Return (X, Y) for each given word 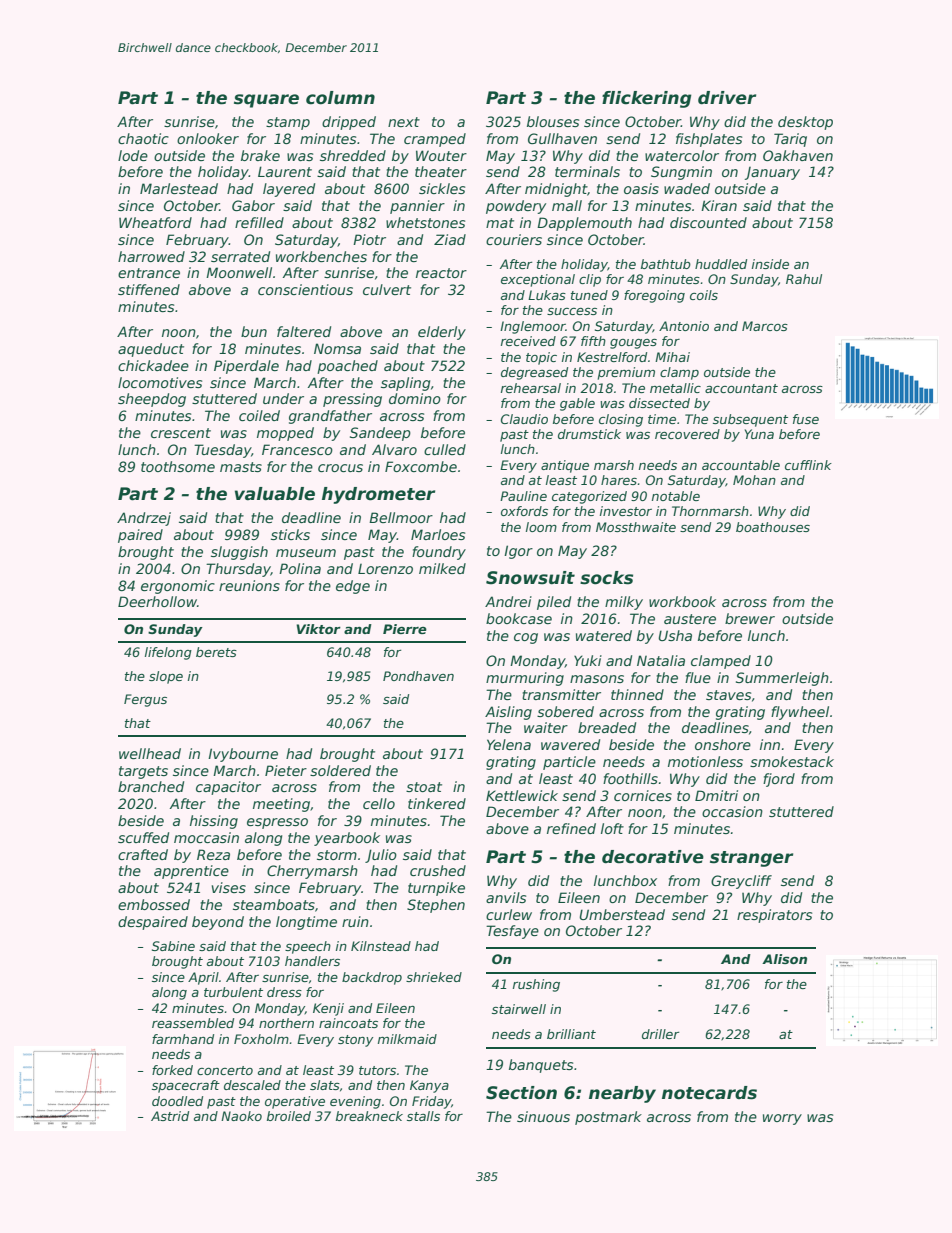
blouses (553, 121)
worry (782, 1119)
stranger (751, 859)
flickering (647, 99)
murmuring (525, 679)
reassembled (193, 1023)
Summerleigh (782, 679)
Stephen (436, 906)
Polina (300, 568)
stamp (288, 123)
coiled (259, 415)
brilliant (571, 1034)
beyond (218, 923)
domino (415, 398)
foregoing (654, 296)
